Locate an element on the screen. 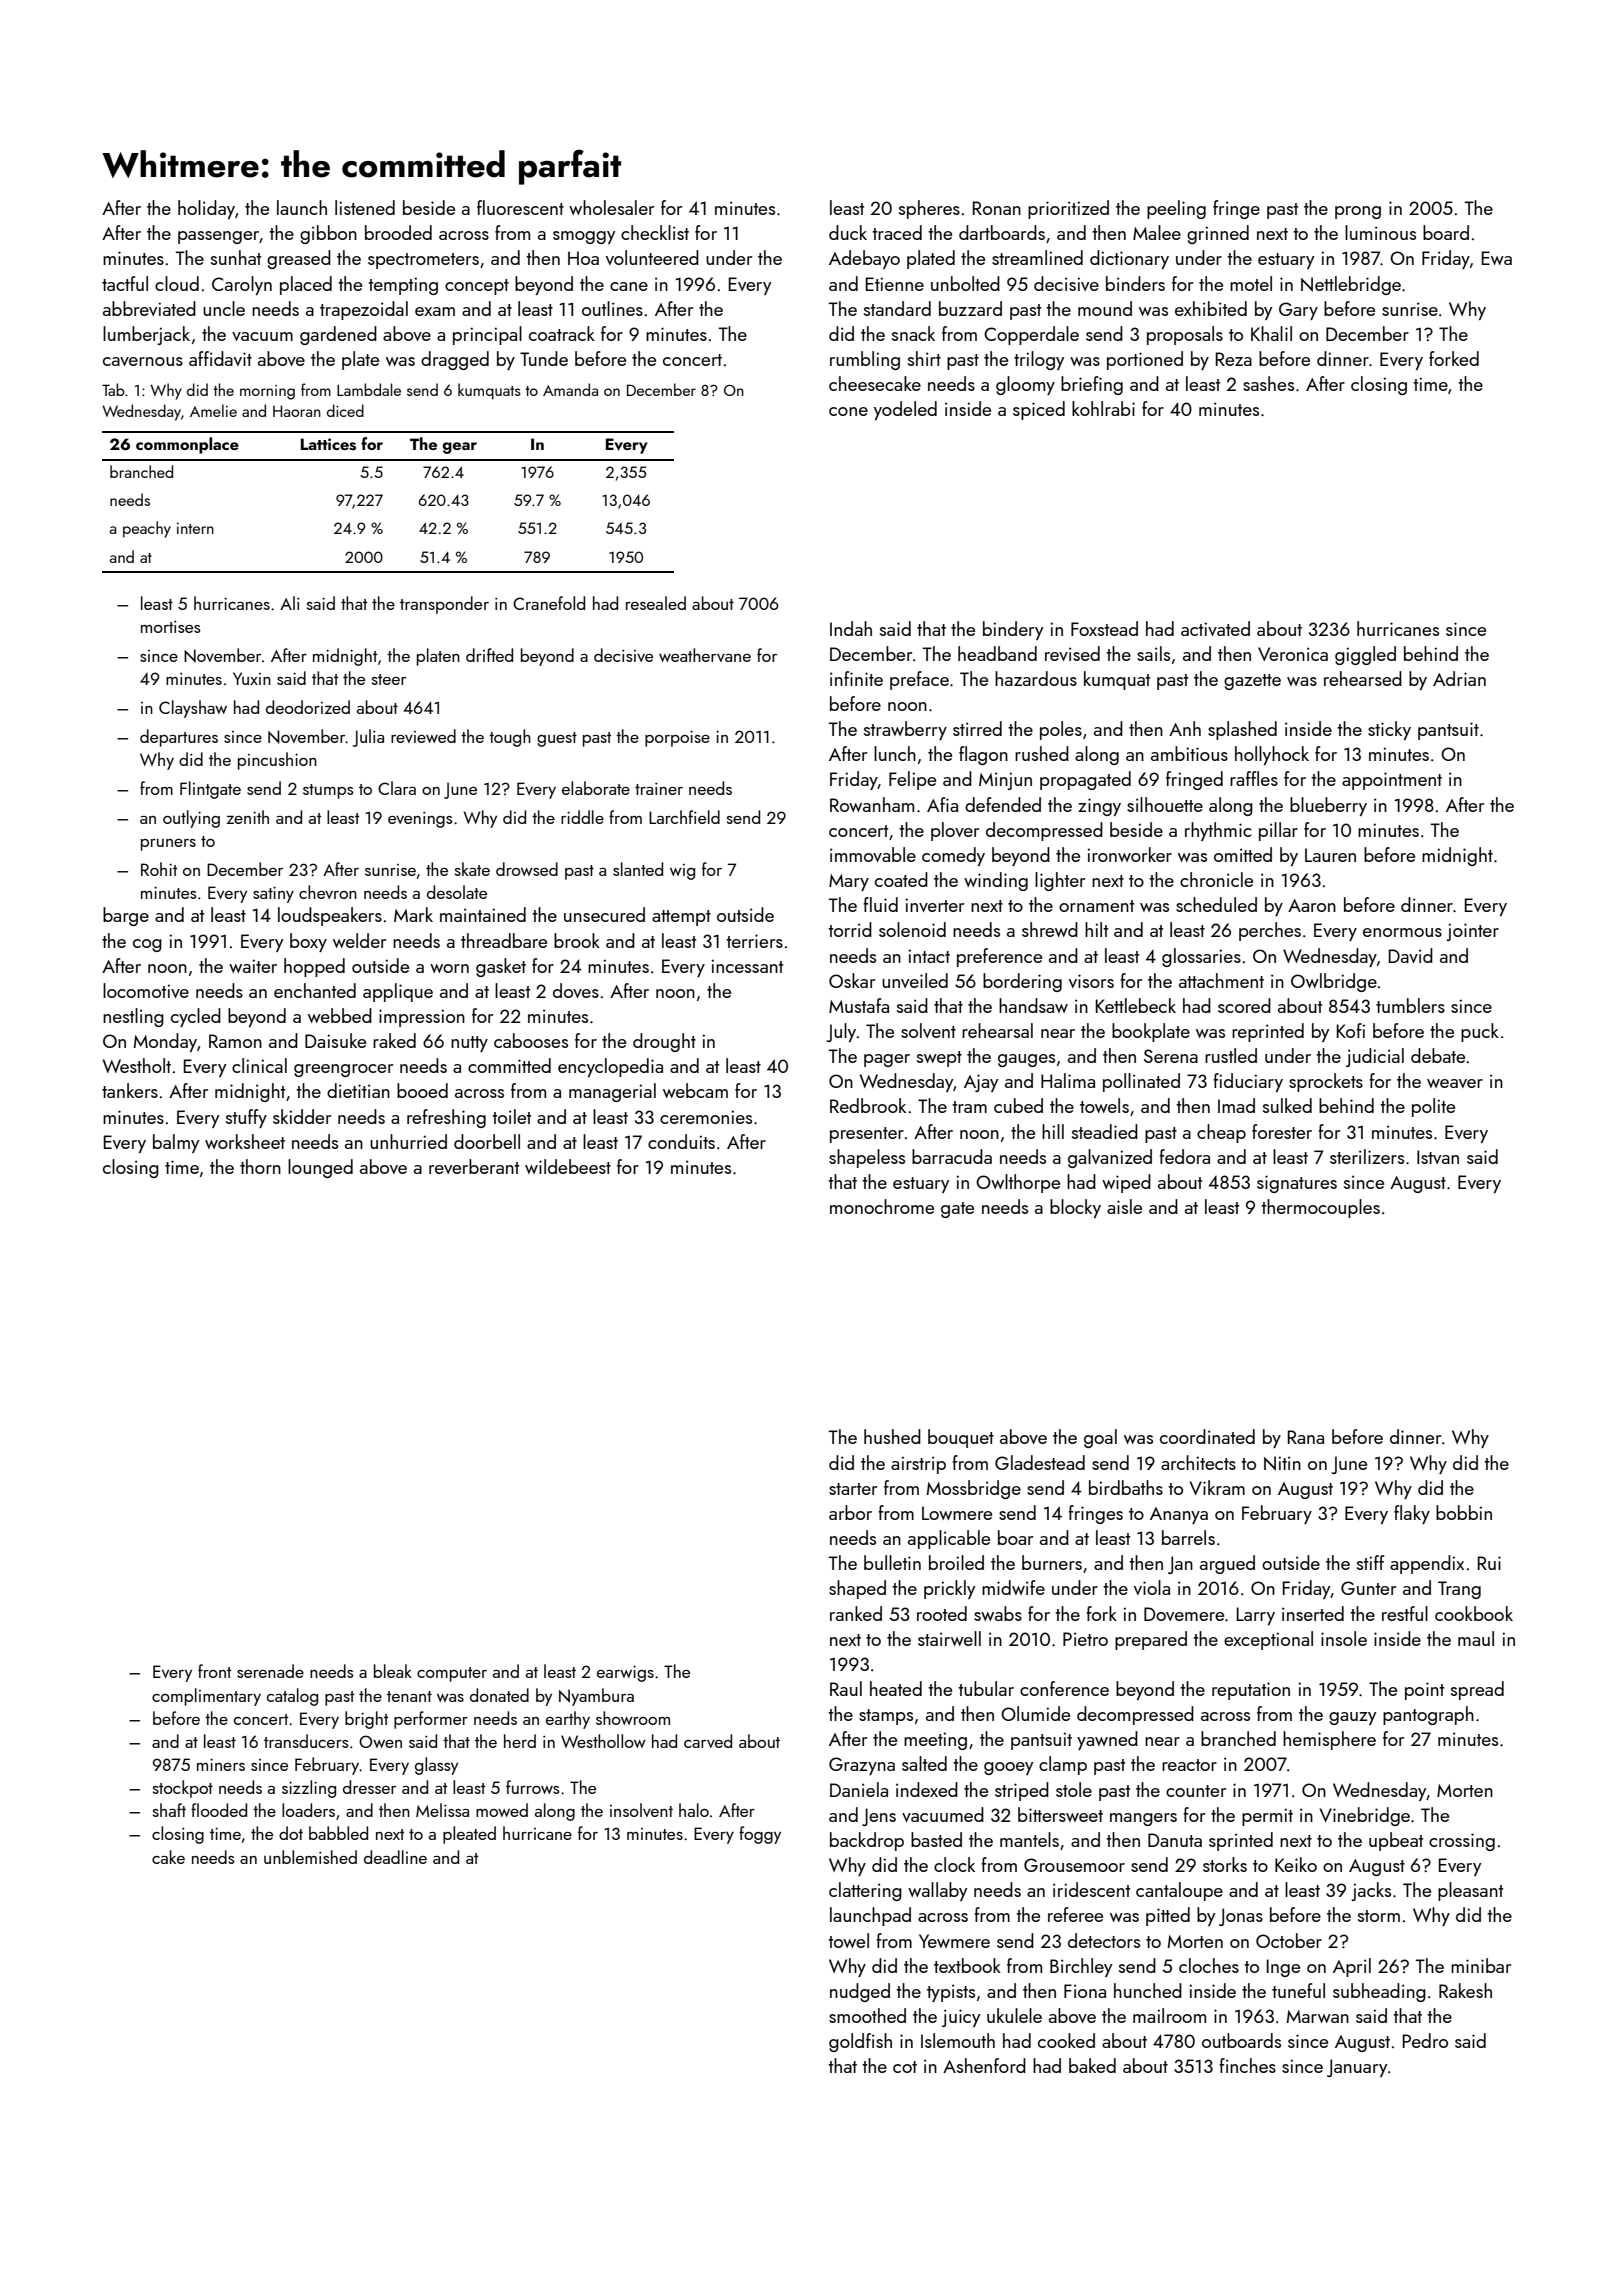 The image size is (1620, 2292). conduits is located at coordinates (681, 1141).
